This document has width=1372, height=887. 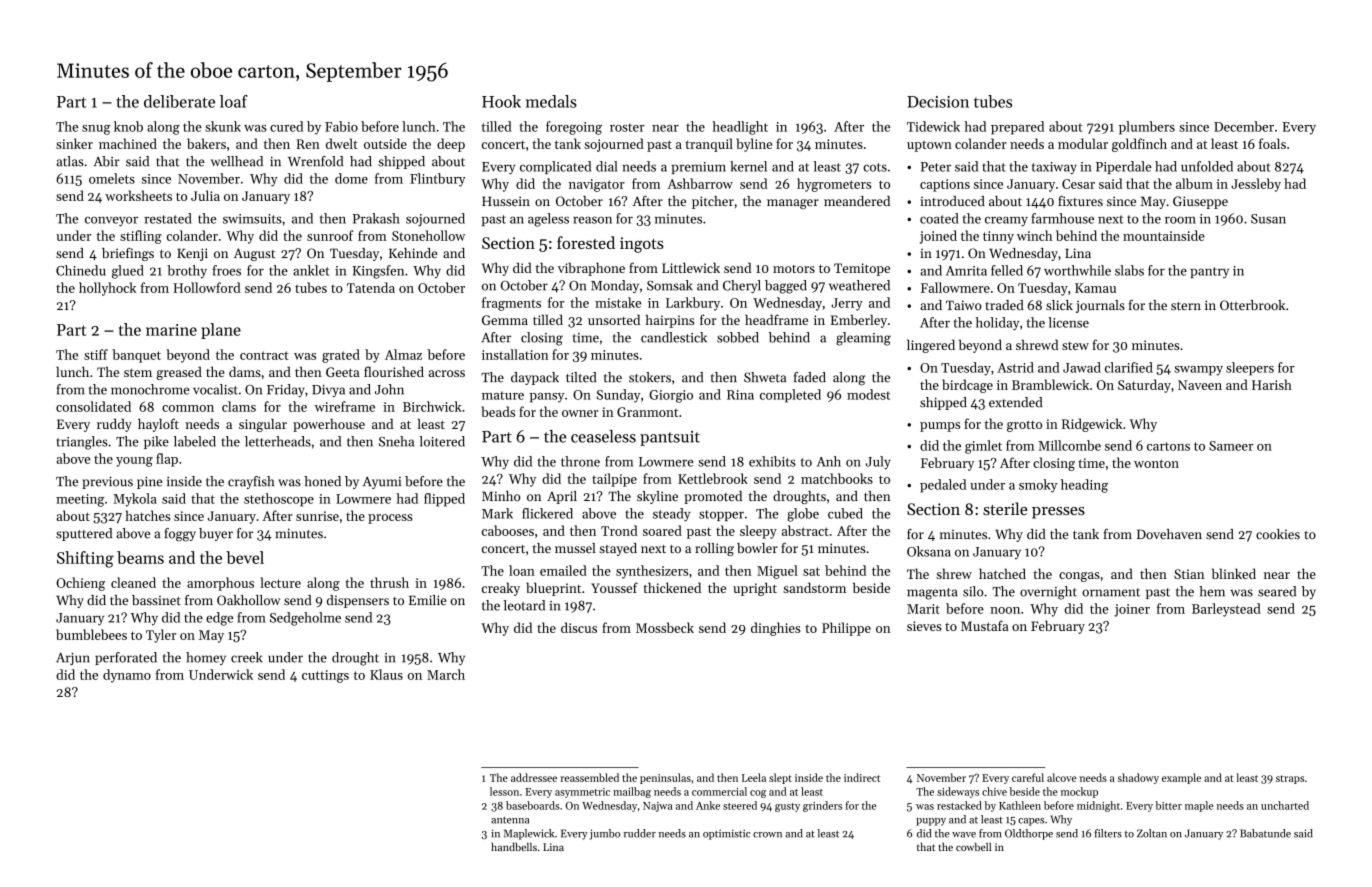 I want to click on goldfinch, so click(x=1139, y=145).
